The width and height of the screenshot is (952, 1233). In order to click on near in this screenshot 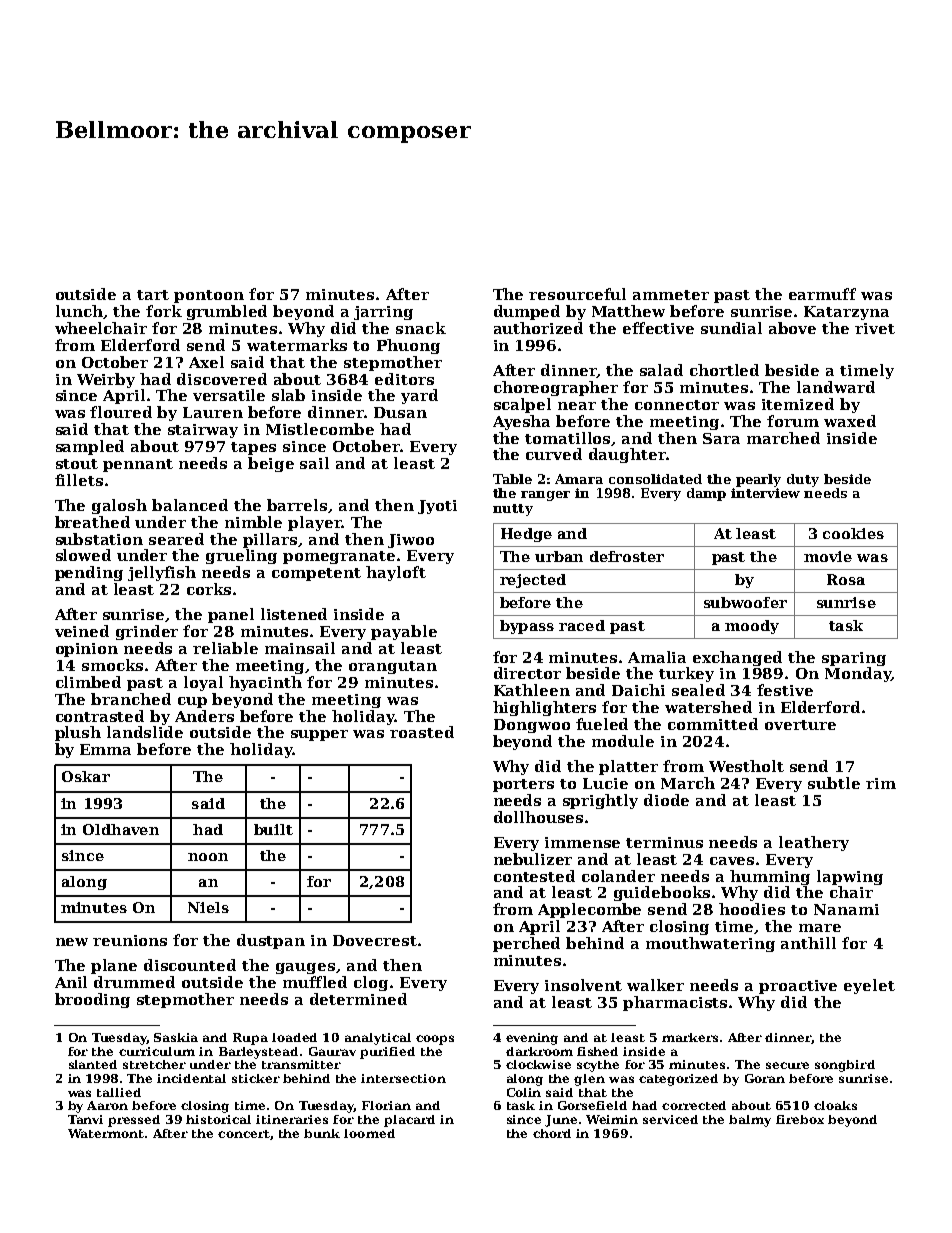, I will do `click(577, 406)`.
